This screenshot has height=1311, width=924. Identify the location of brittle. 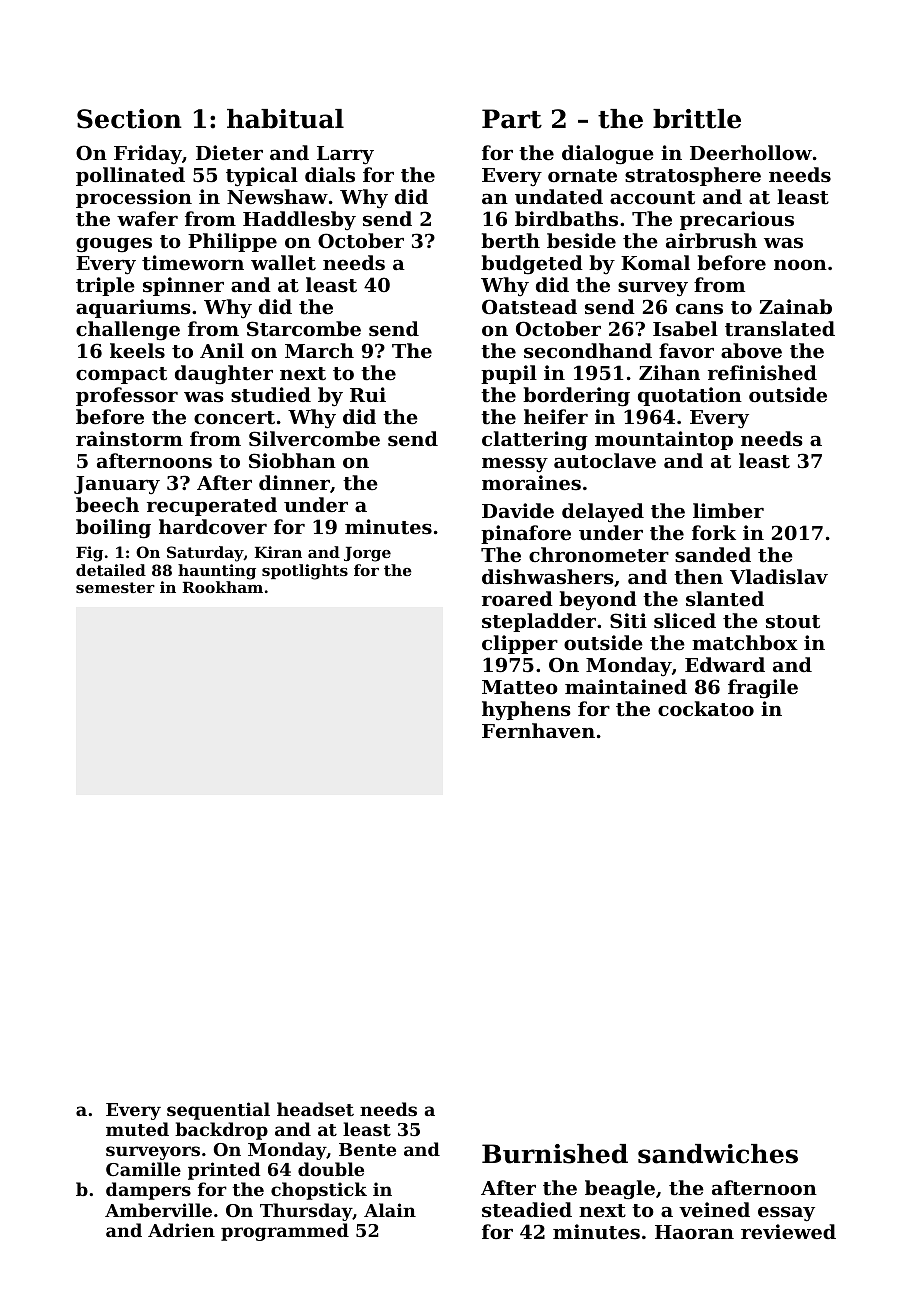
(697, 119).
